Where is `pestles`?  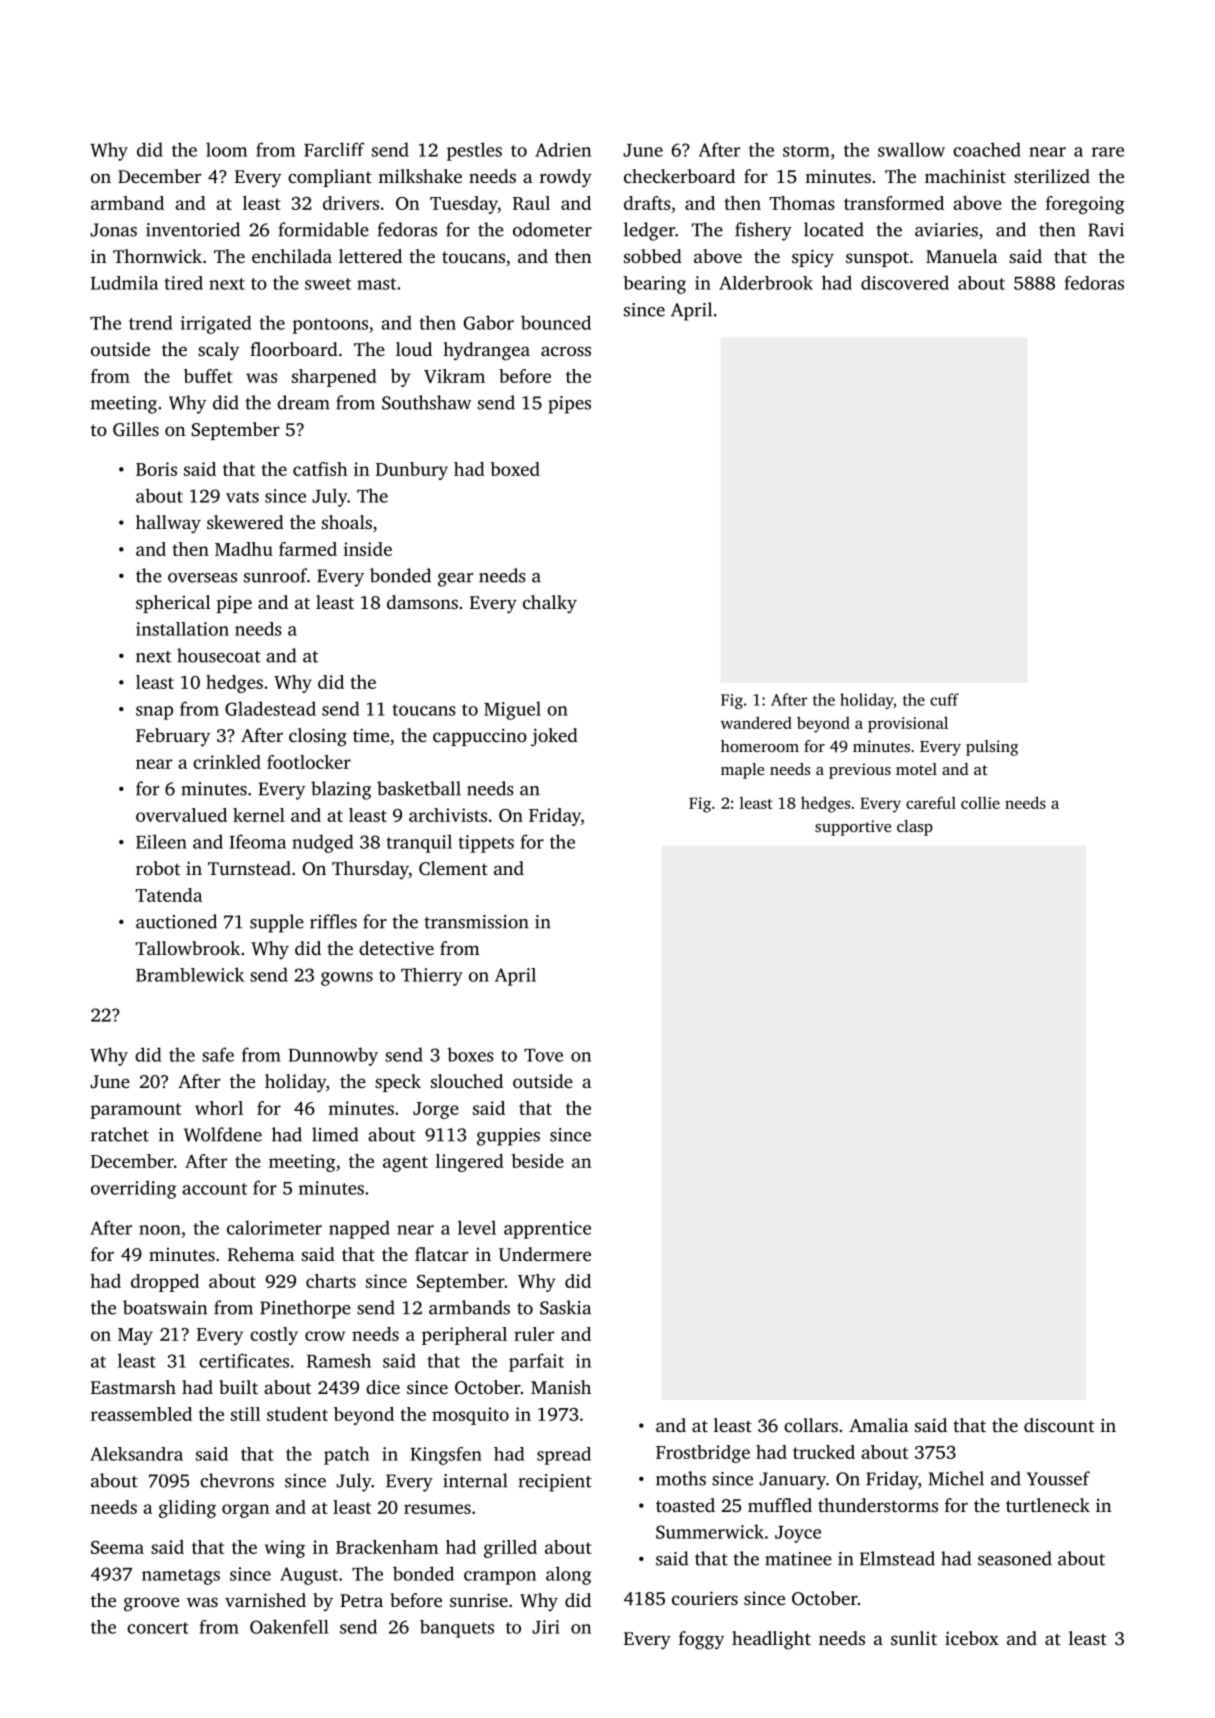 pestles is located at coordinates (474, 151).
